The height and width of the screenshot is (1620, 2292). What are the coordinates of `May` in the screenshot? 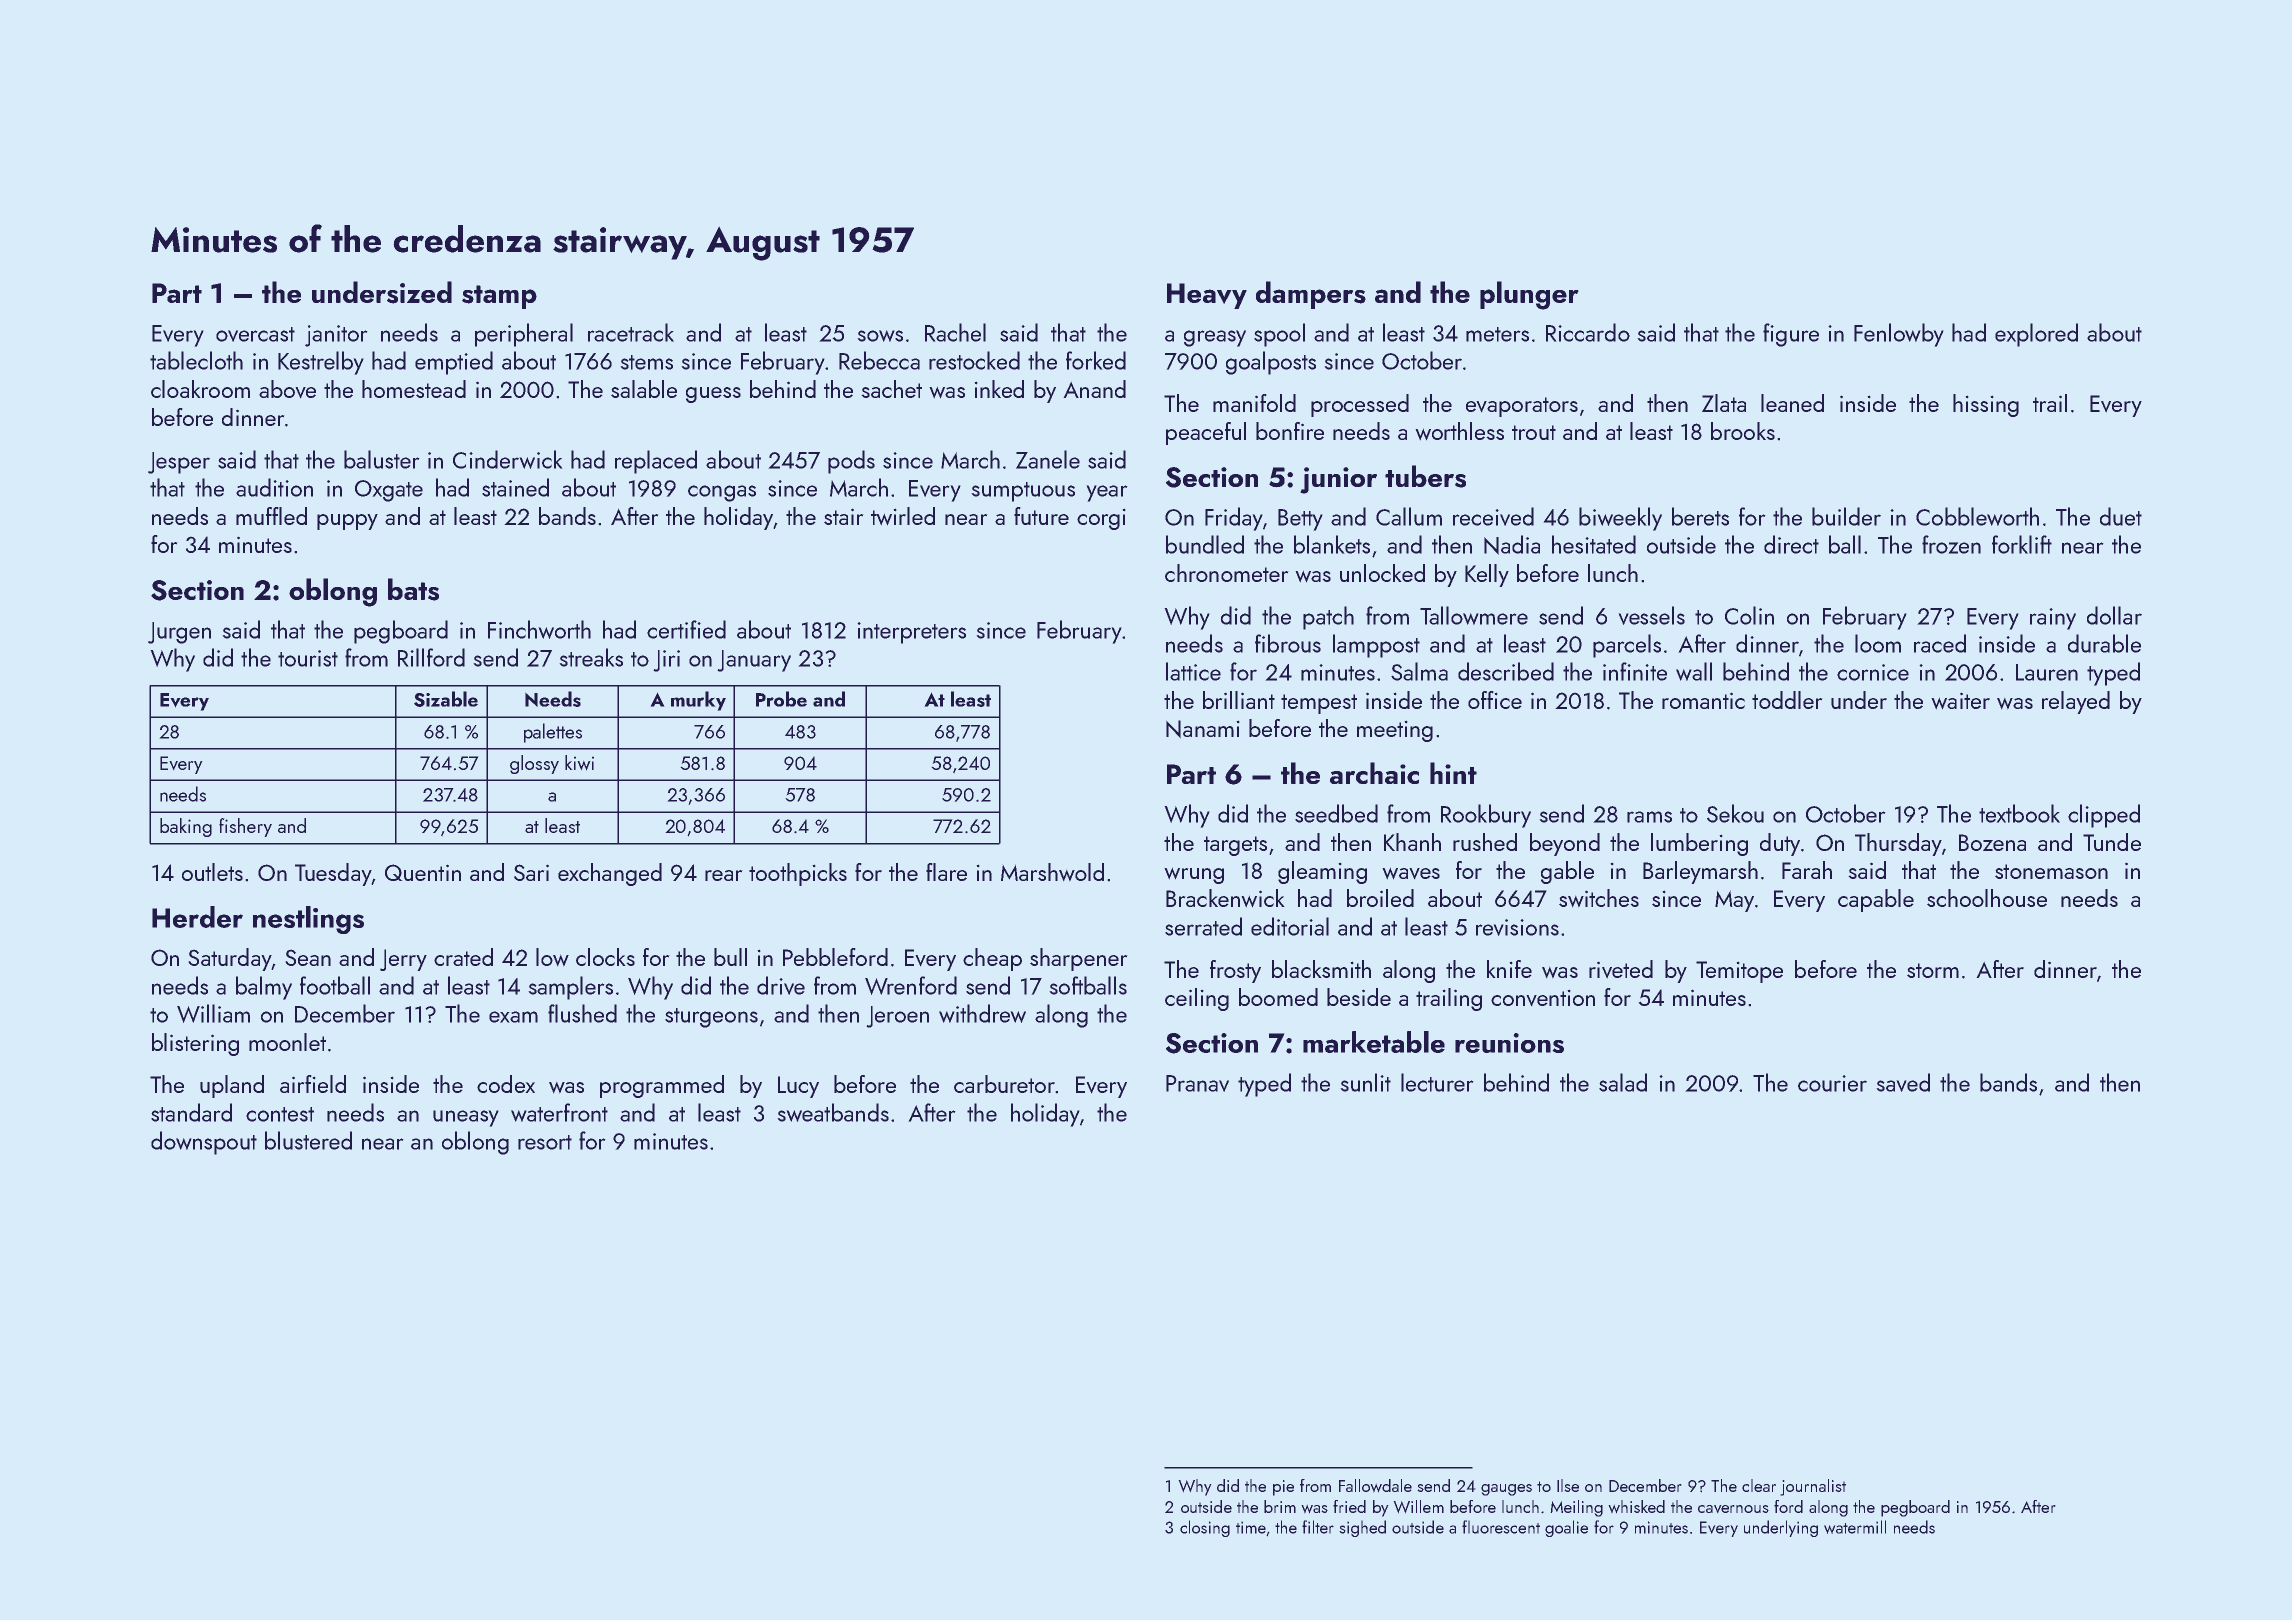 It's located at (1734, 901).
